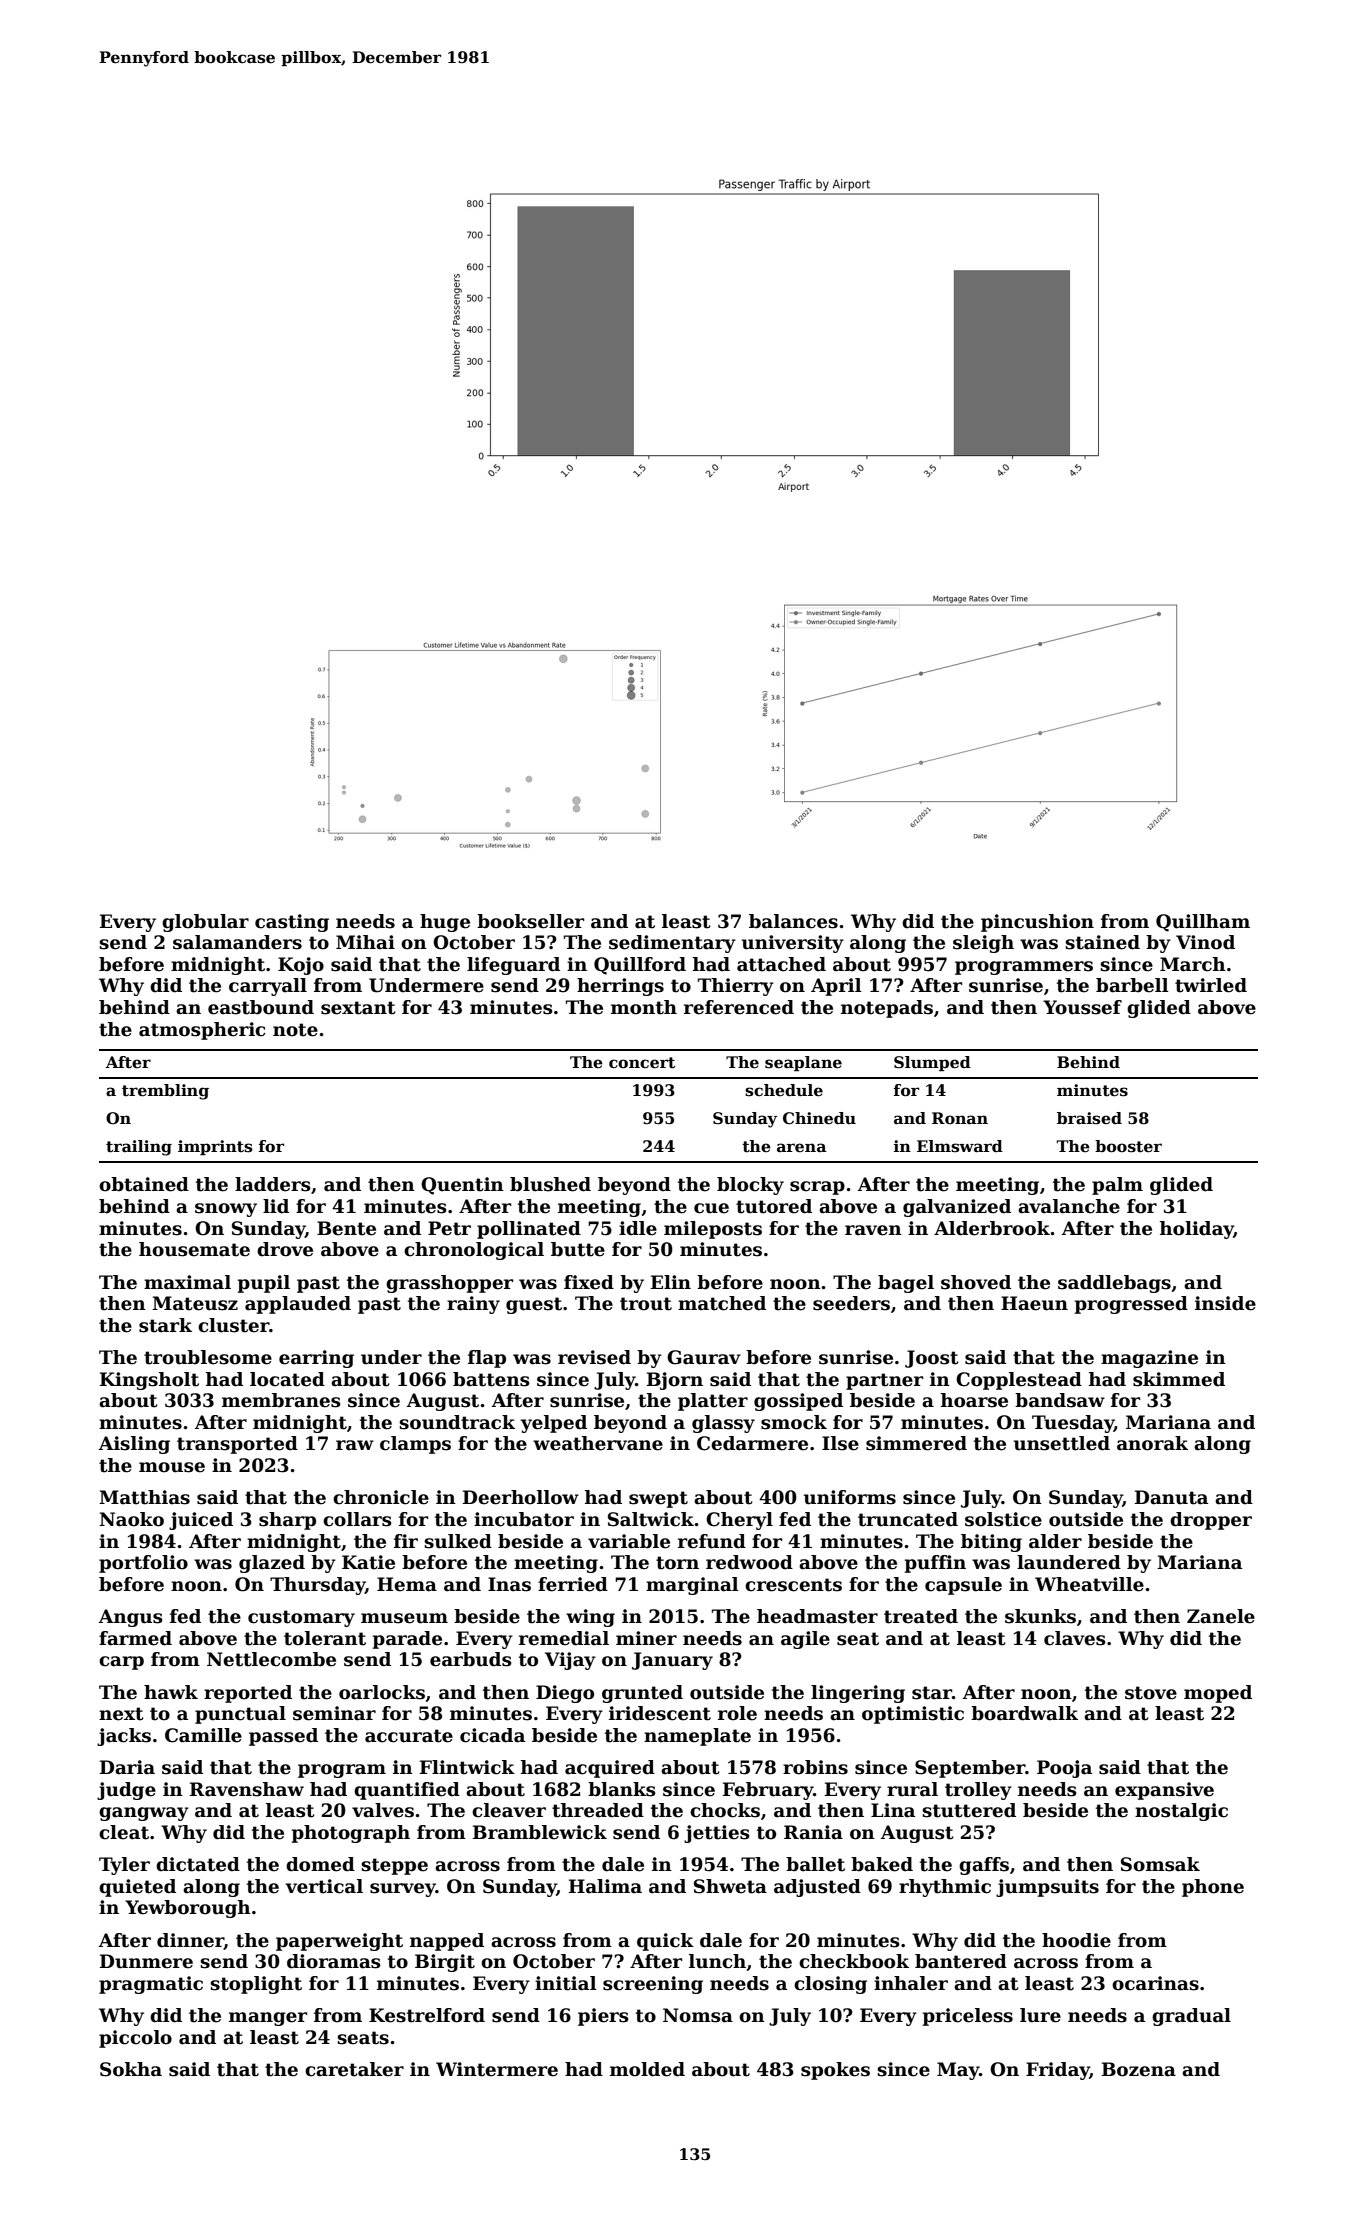 The width and height of the screenshot is (1357, 2235). I want to click on Bente, so click(346, 1228).
